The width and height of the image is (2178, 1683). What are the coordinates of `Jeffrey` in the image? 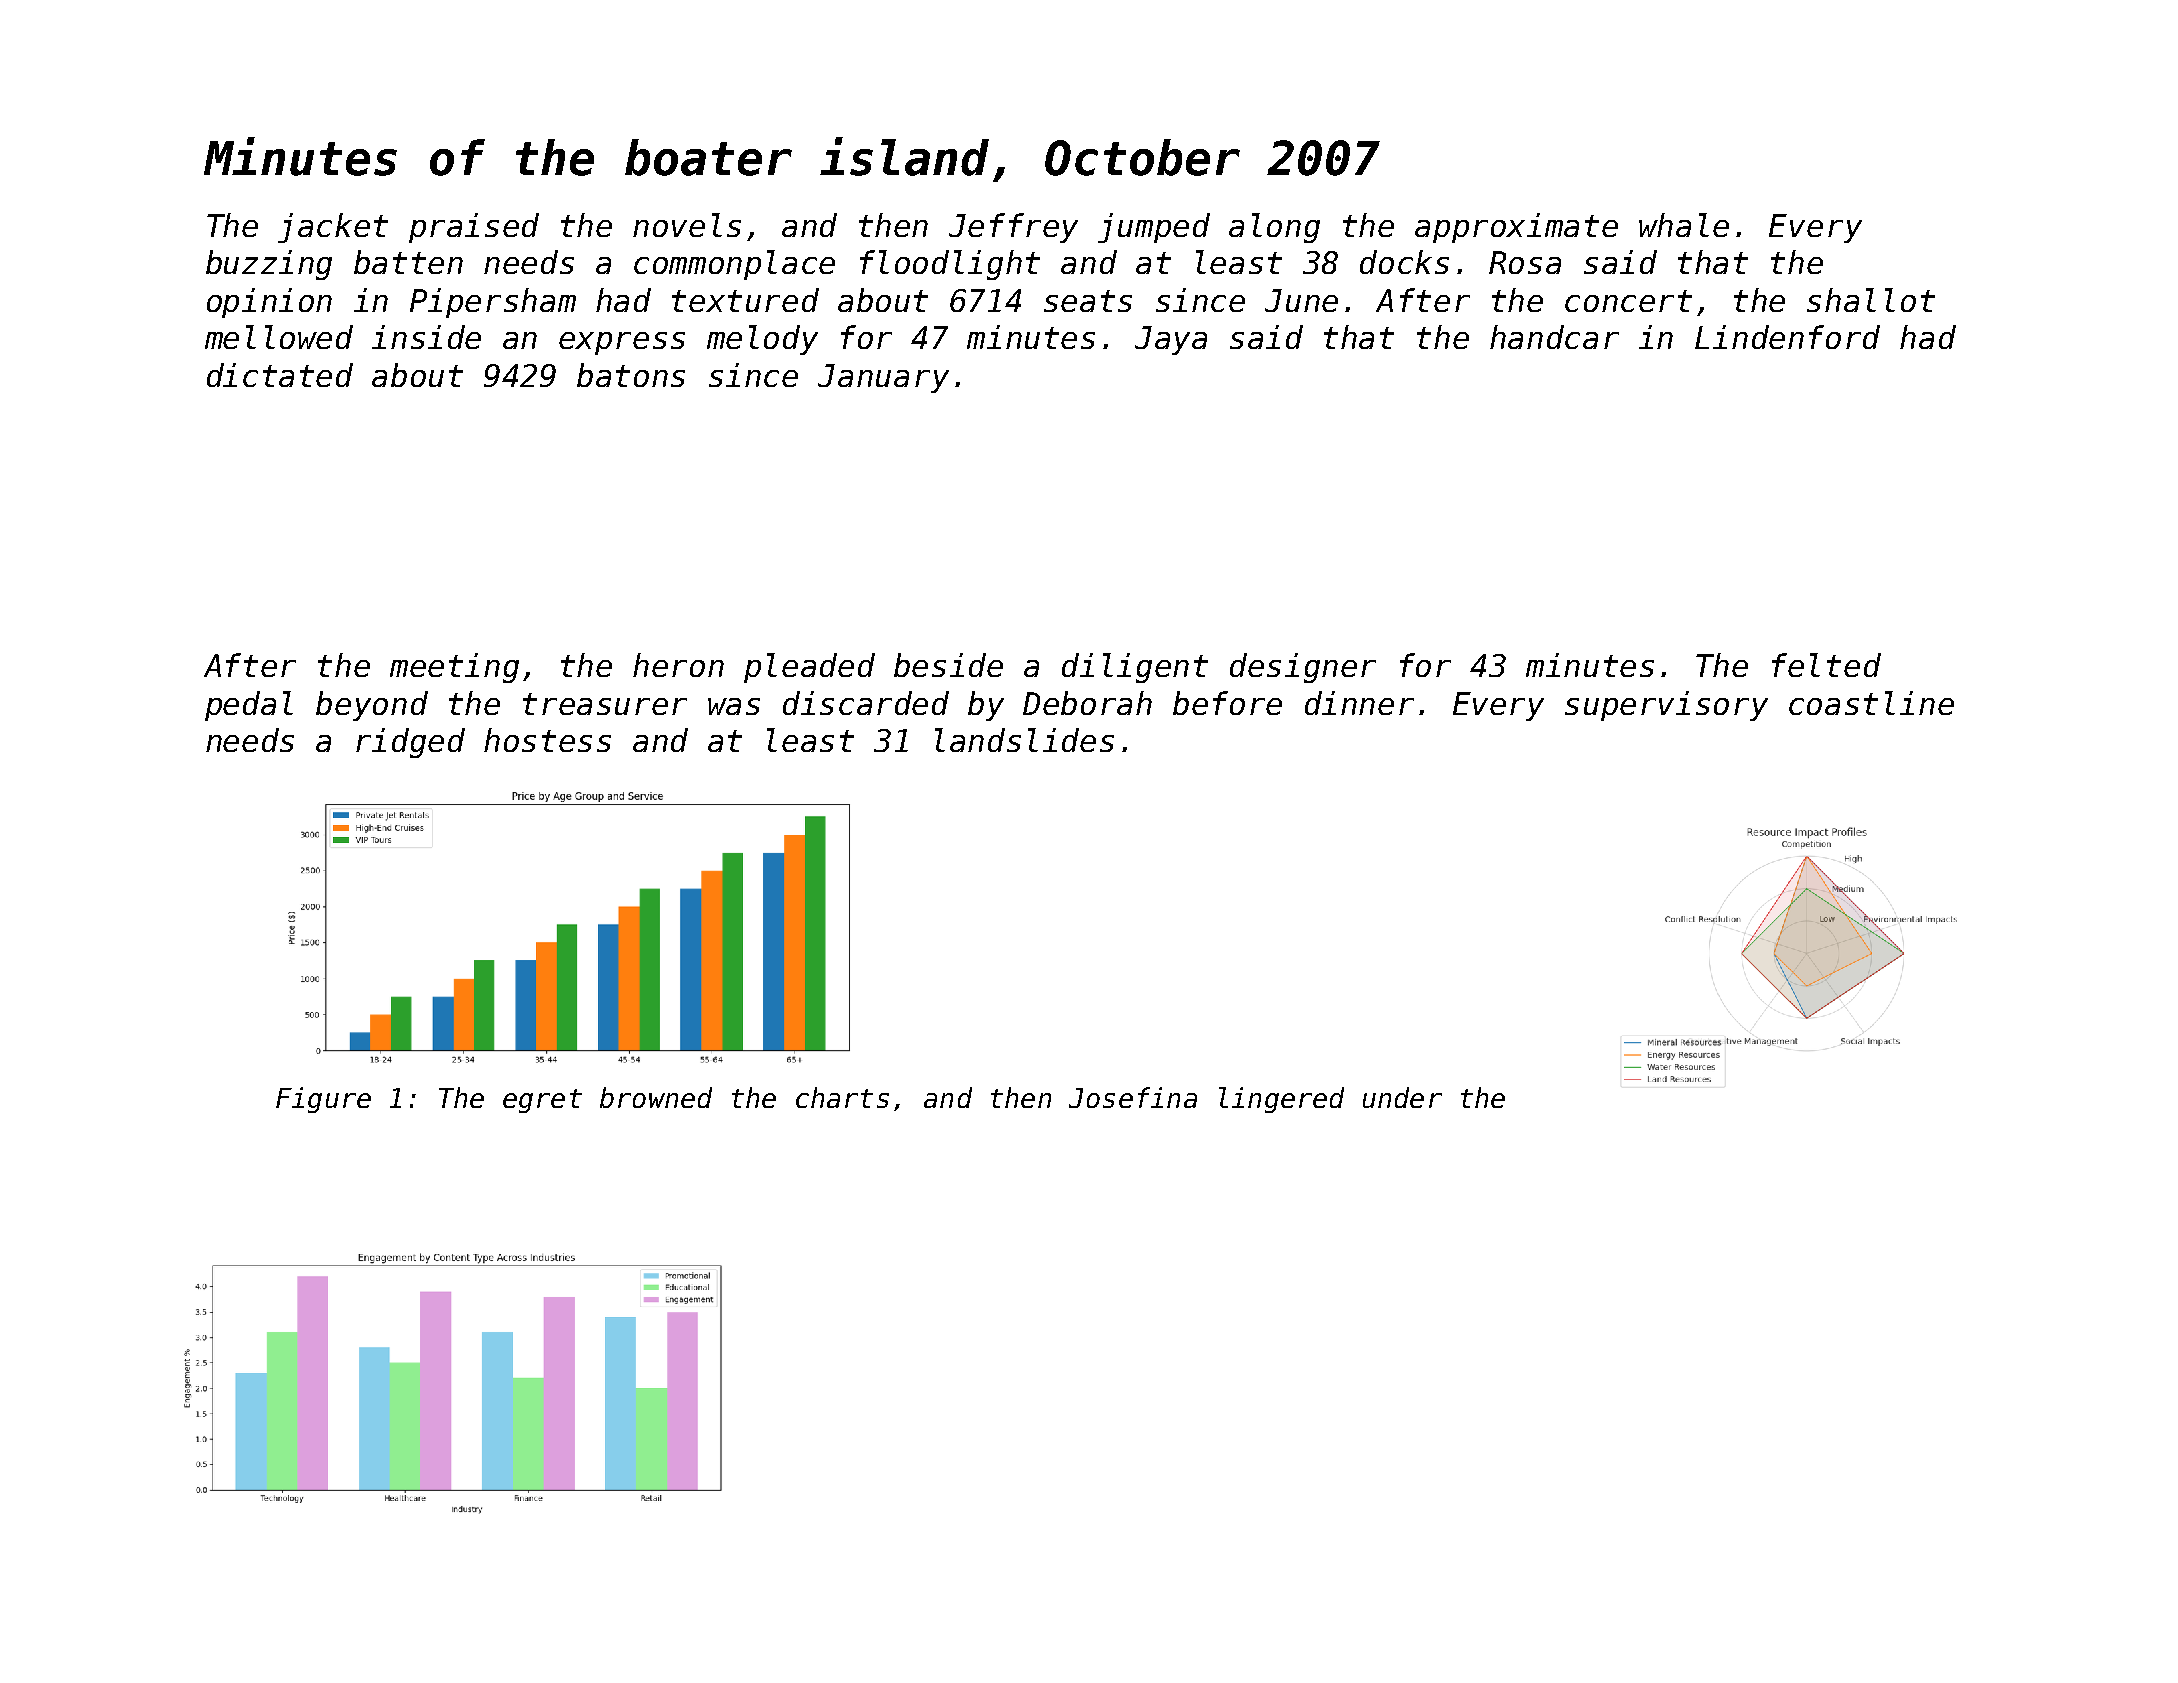 It's located at (1013, 228).
